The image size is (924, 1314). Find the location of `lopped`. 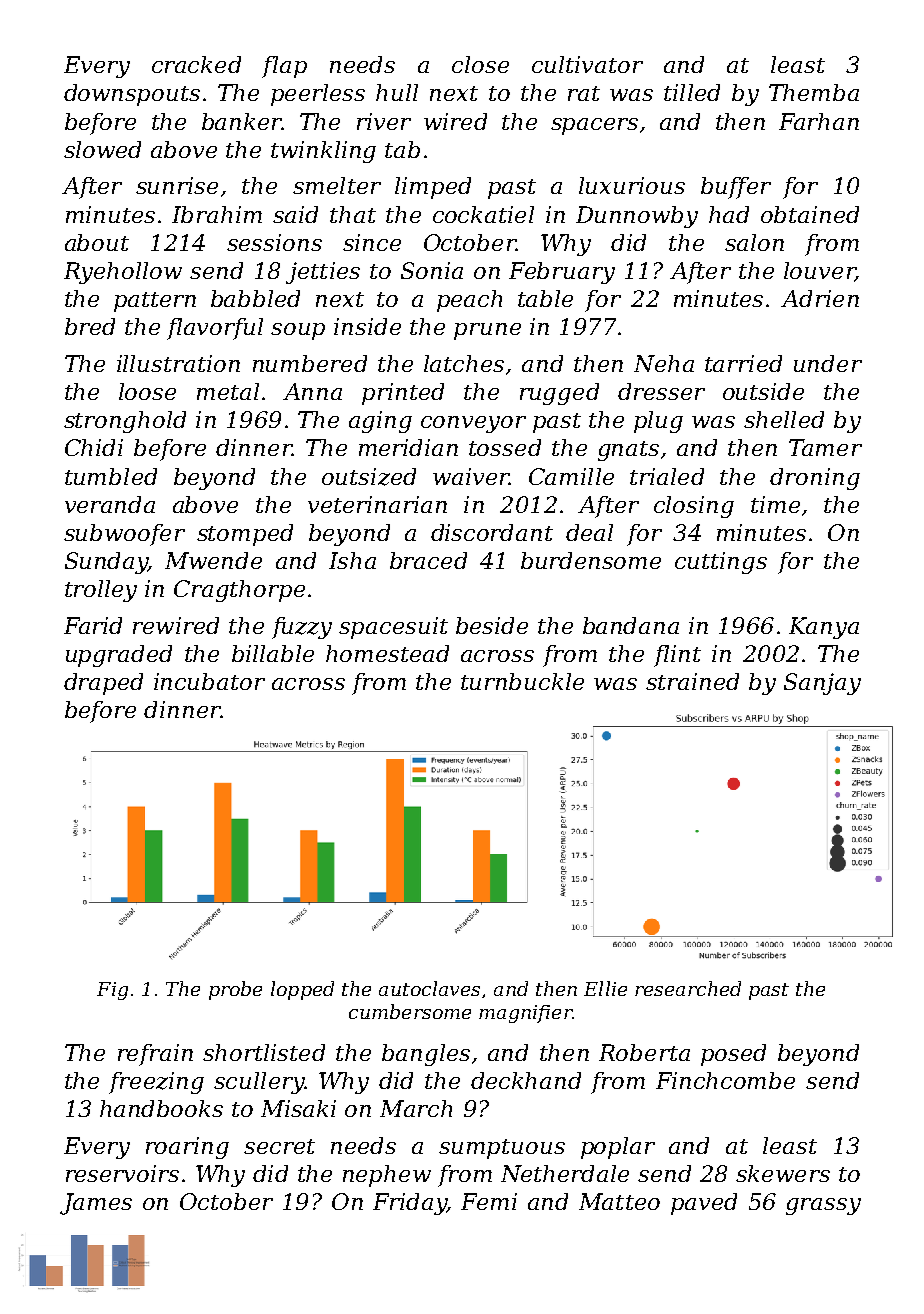

lopped is located at coordinates (302, 990).
